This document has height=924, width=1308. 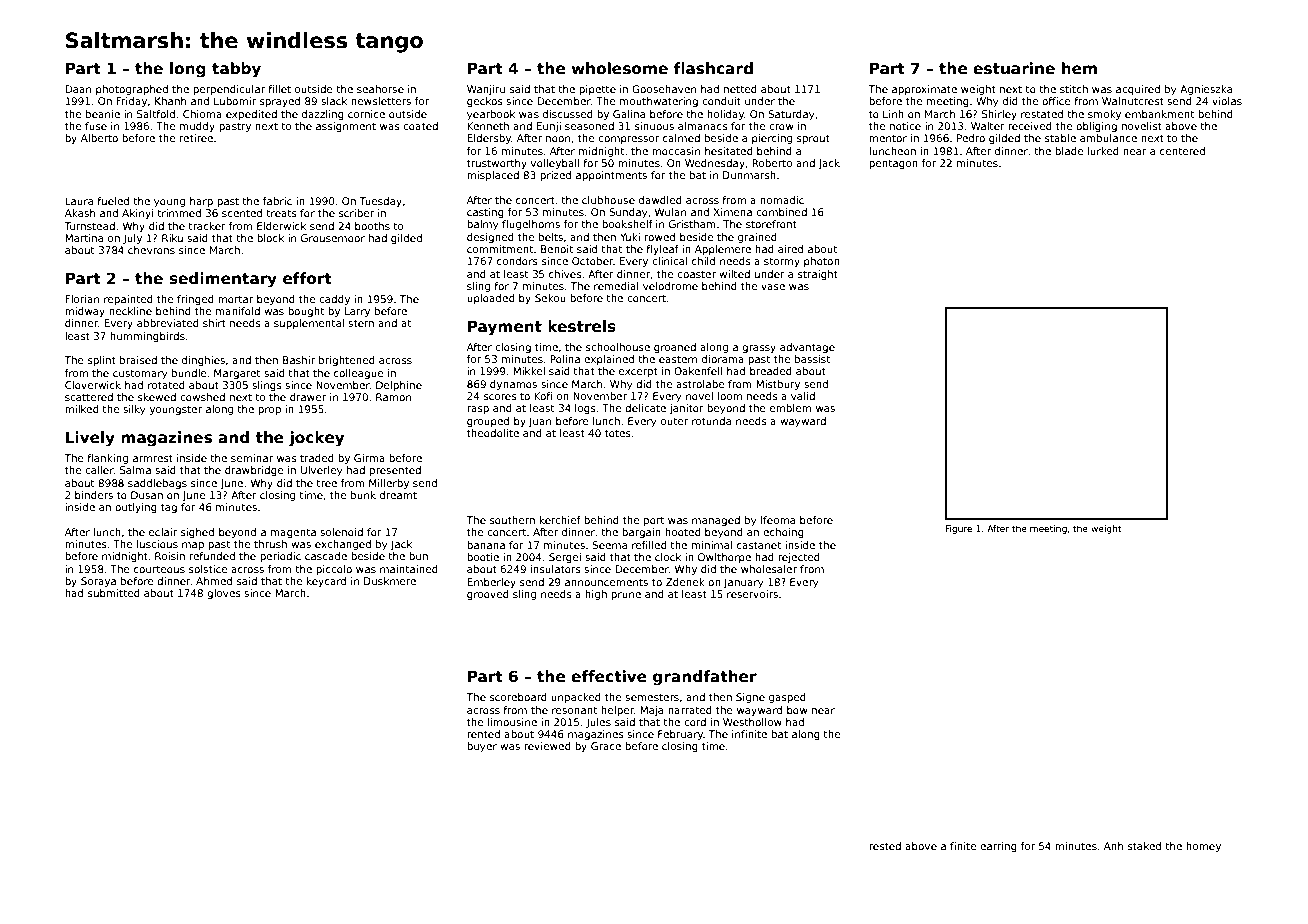 I want to click on tree, so click(x=326, y=483).
